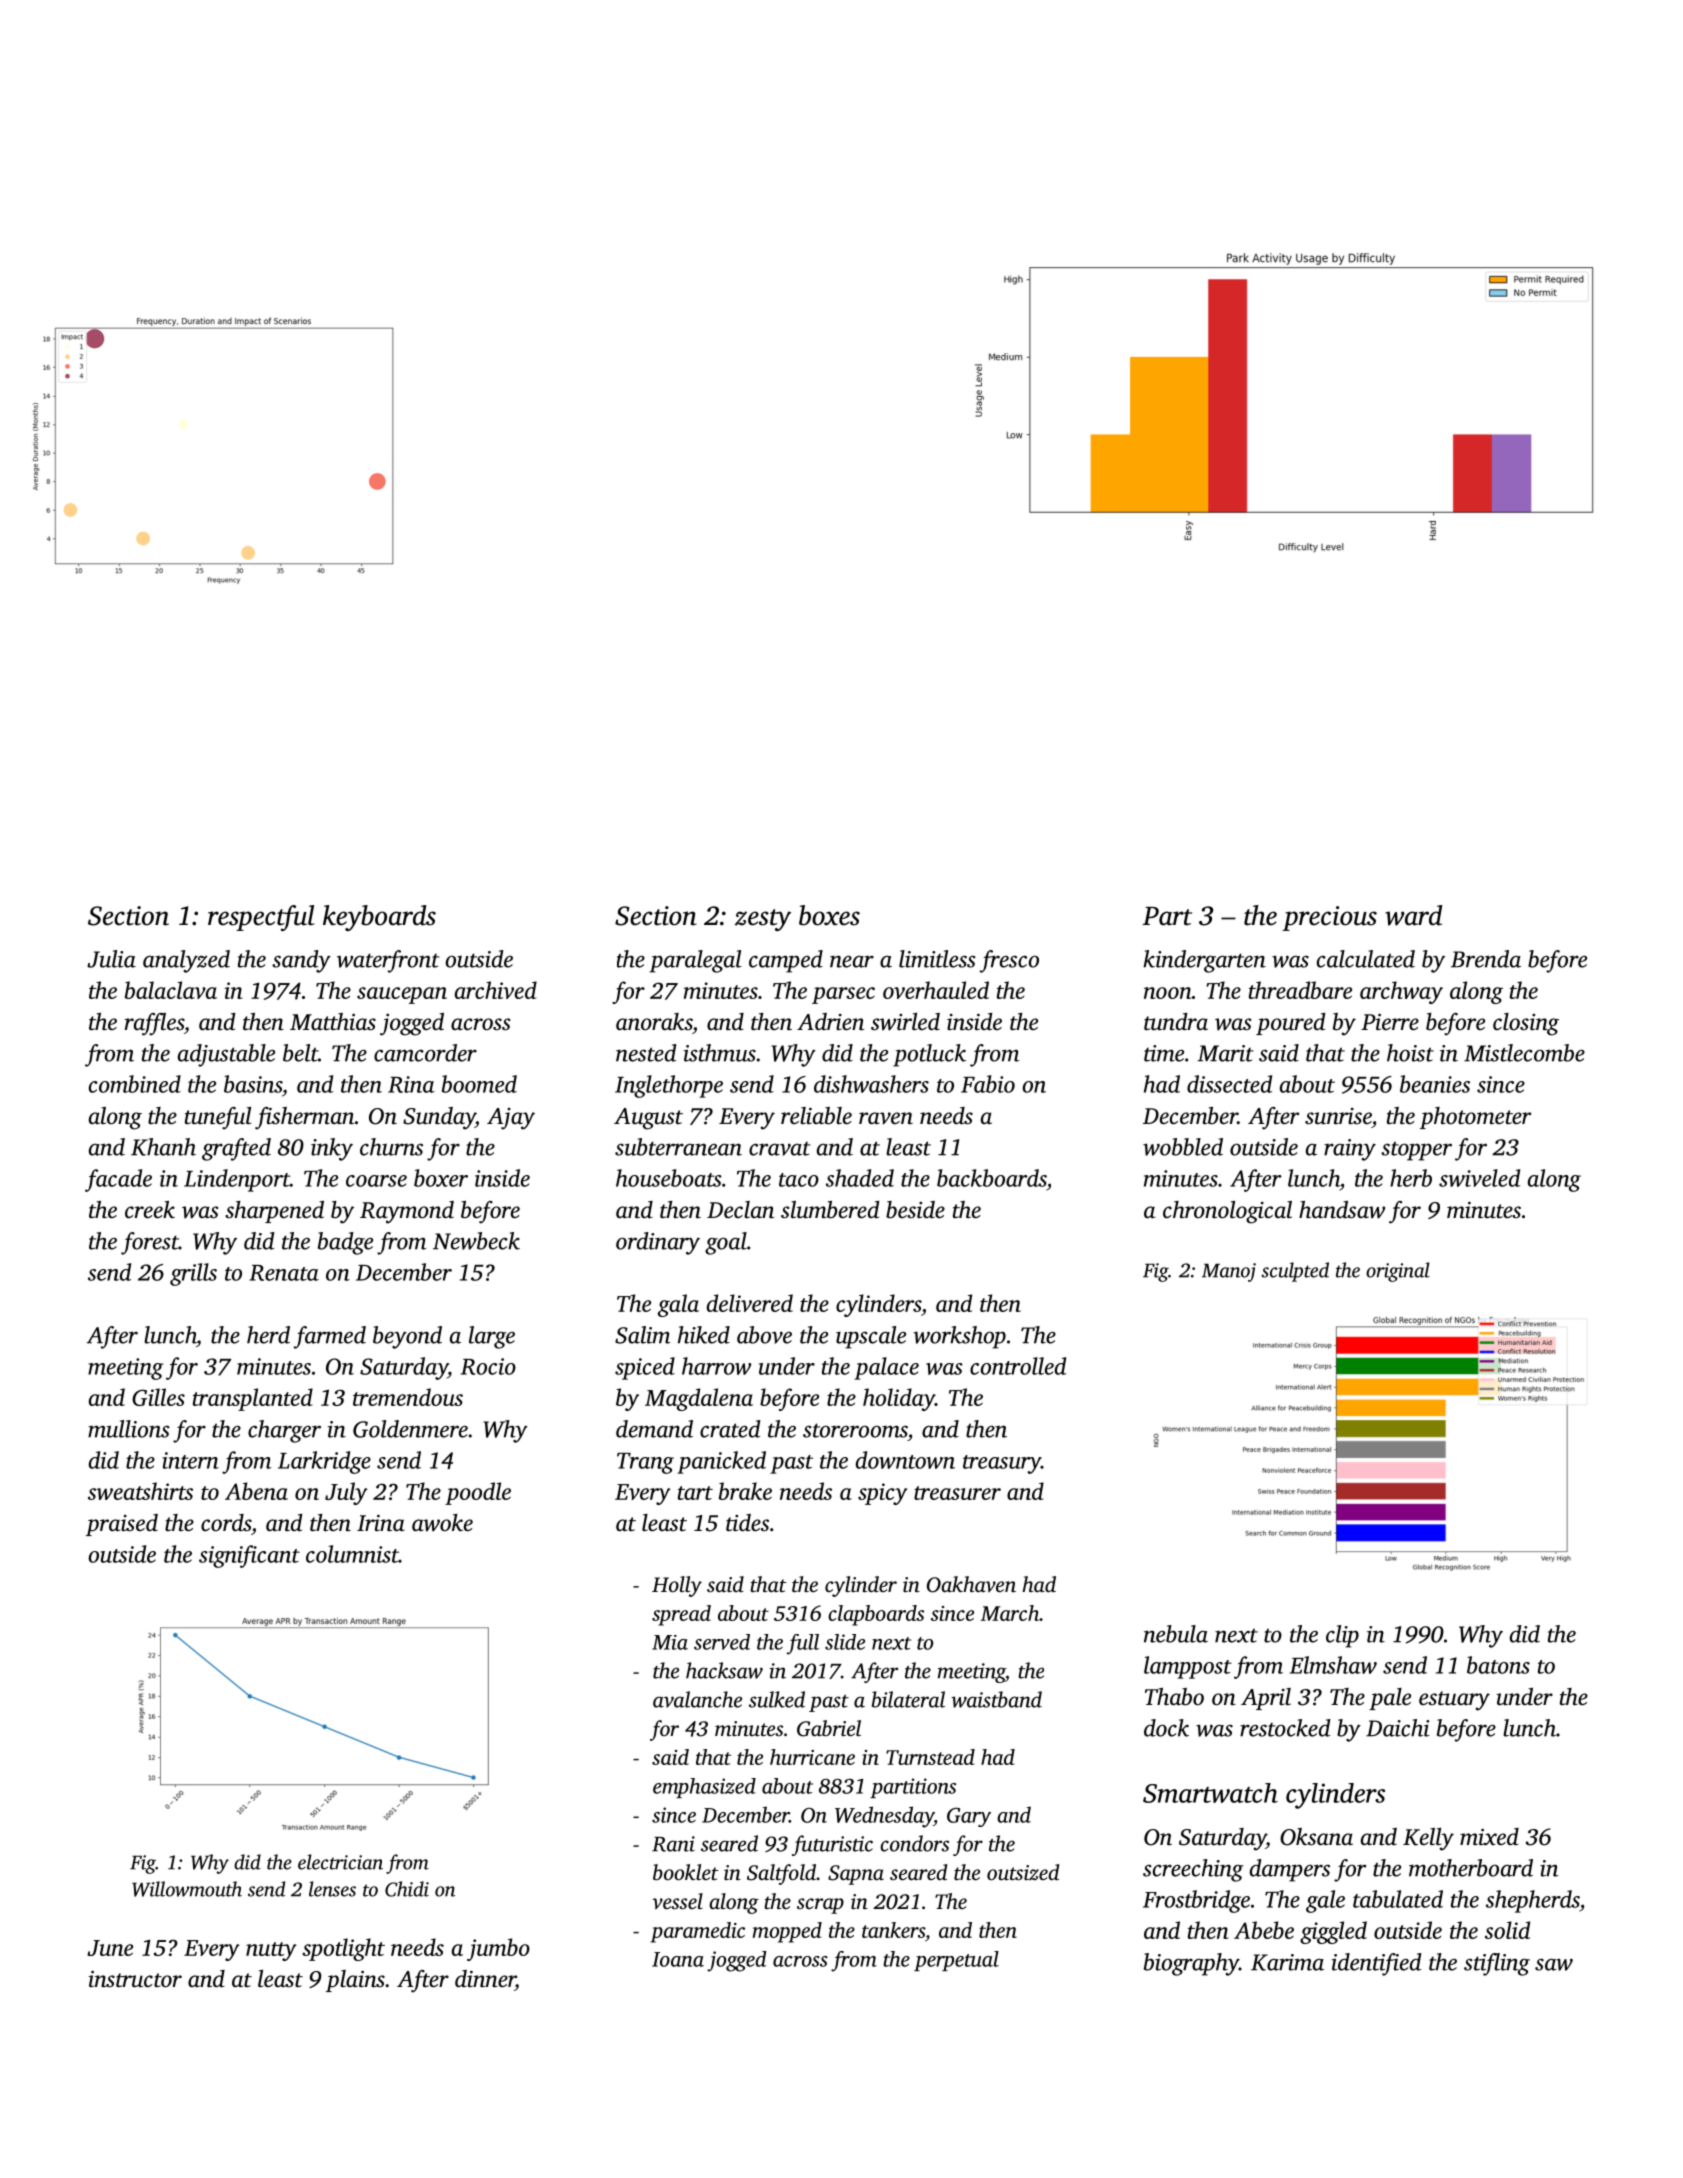  I want to click on clip, so click(1342, 1636).
